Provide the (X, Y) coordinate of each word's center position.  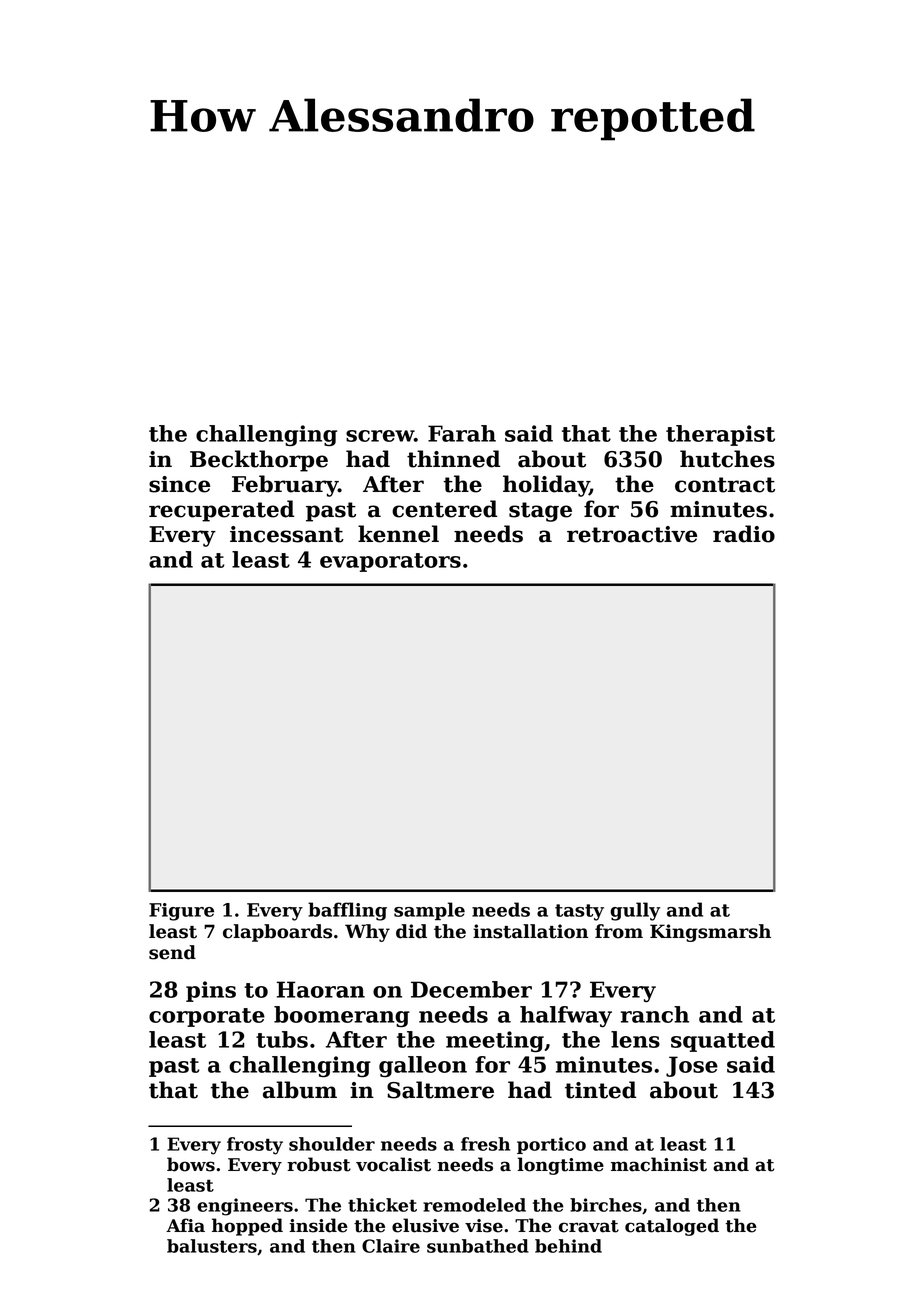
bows (191, 1164)
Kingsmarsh (710, 933)
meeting (495, 1041)
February (285, 486)
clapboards (277, 933)
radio (744, 534)
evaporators (390, 562)
